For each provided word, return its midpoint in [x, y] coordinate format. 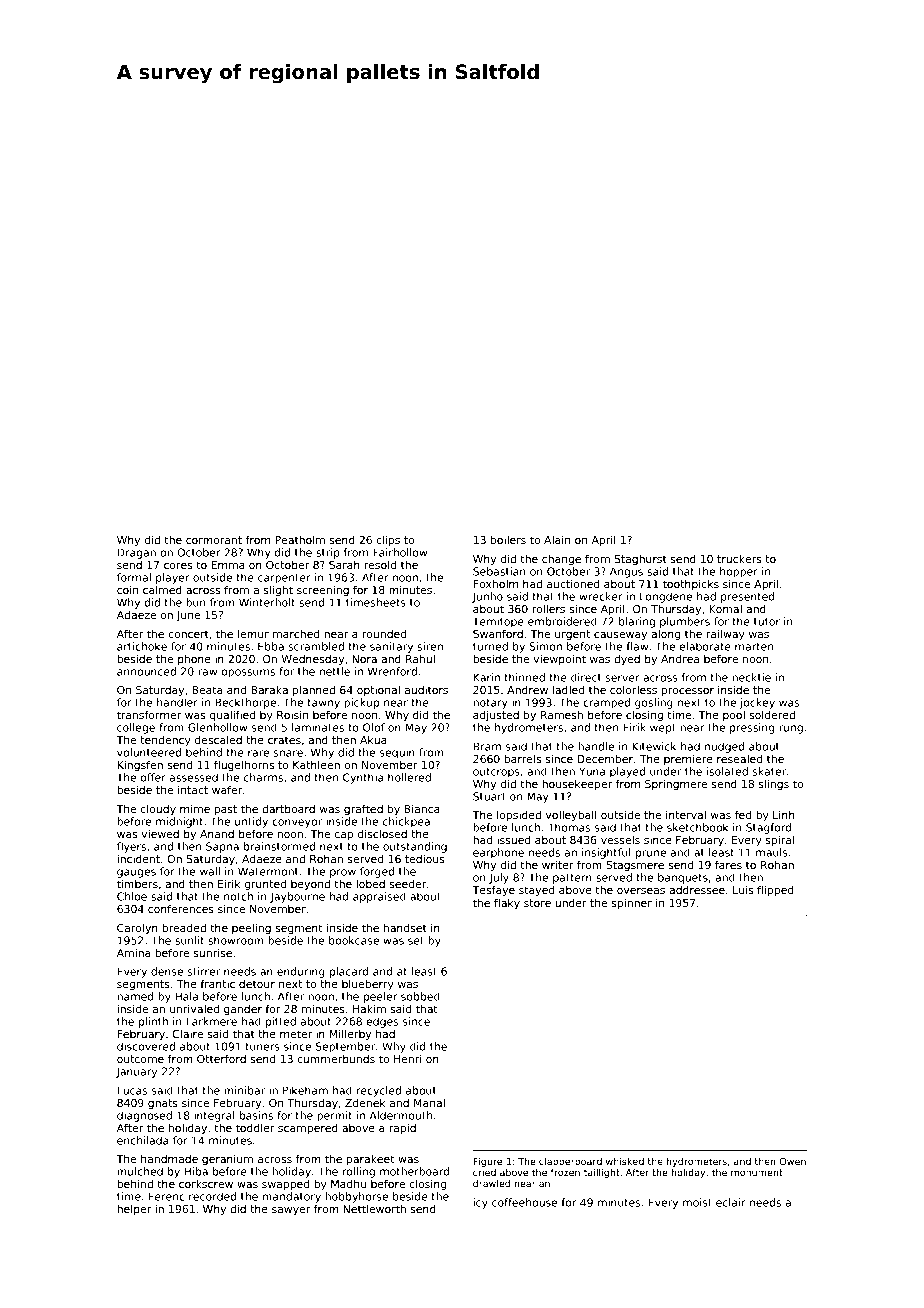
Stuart [489, 796]
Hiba [196, 1171]
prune [651, 854]
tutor [767, 622]
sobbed [420, 996]
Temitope [498, 622]
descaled [218, 739]
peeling [251, 928]
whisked [625, 1161]
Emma [228, 565]
